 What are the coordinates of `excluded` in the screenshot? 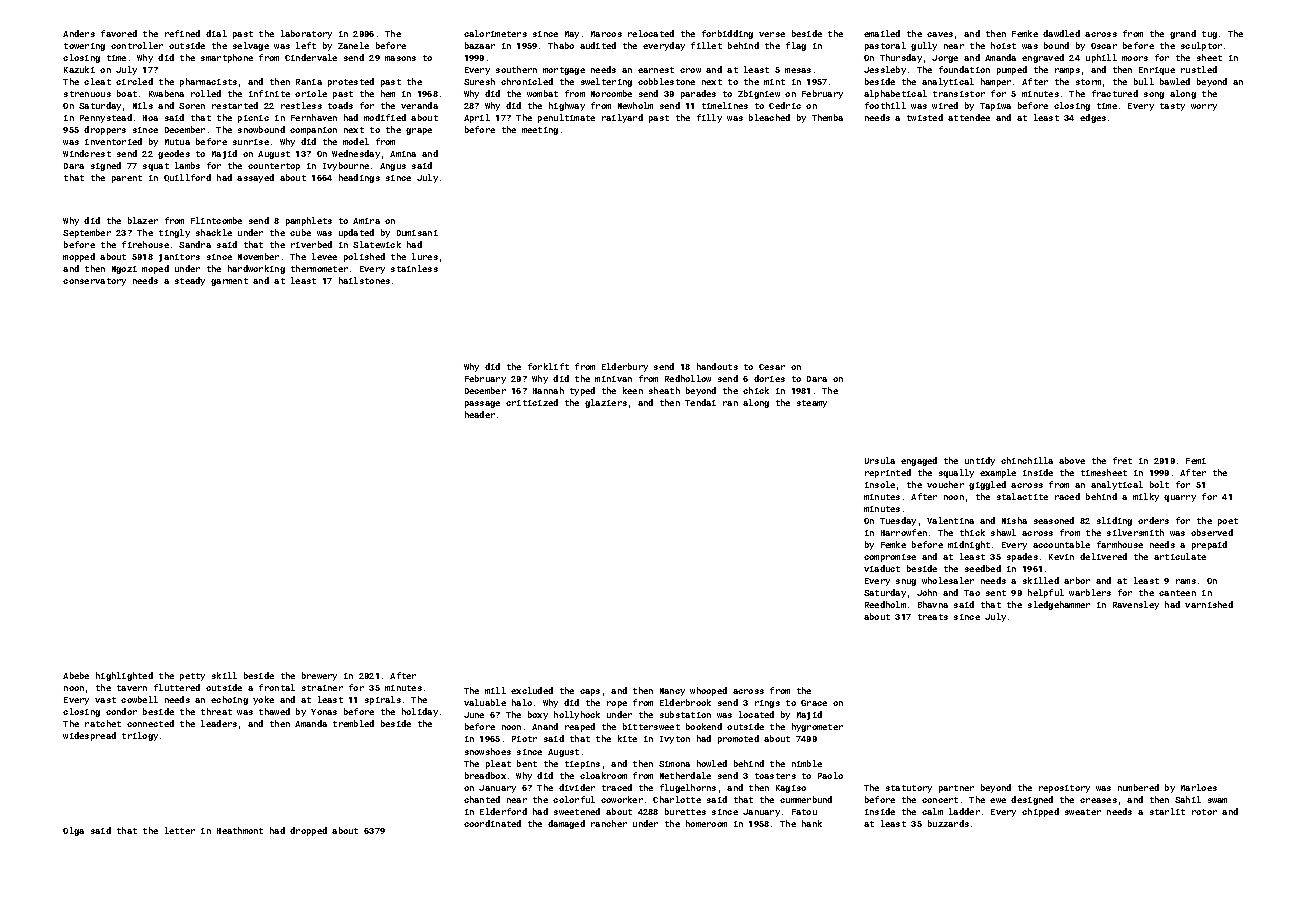 It's located at (532, 690).
